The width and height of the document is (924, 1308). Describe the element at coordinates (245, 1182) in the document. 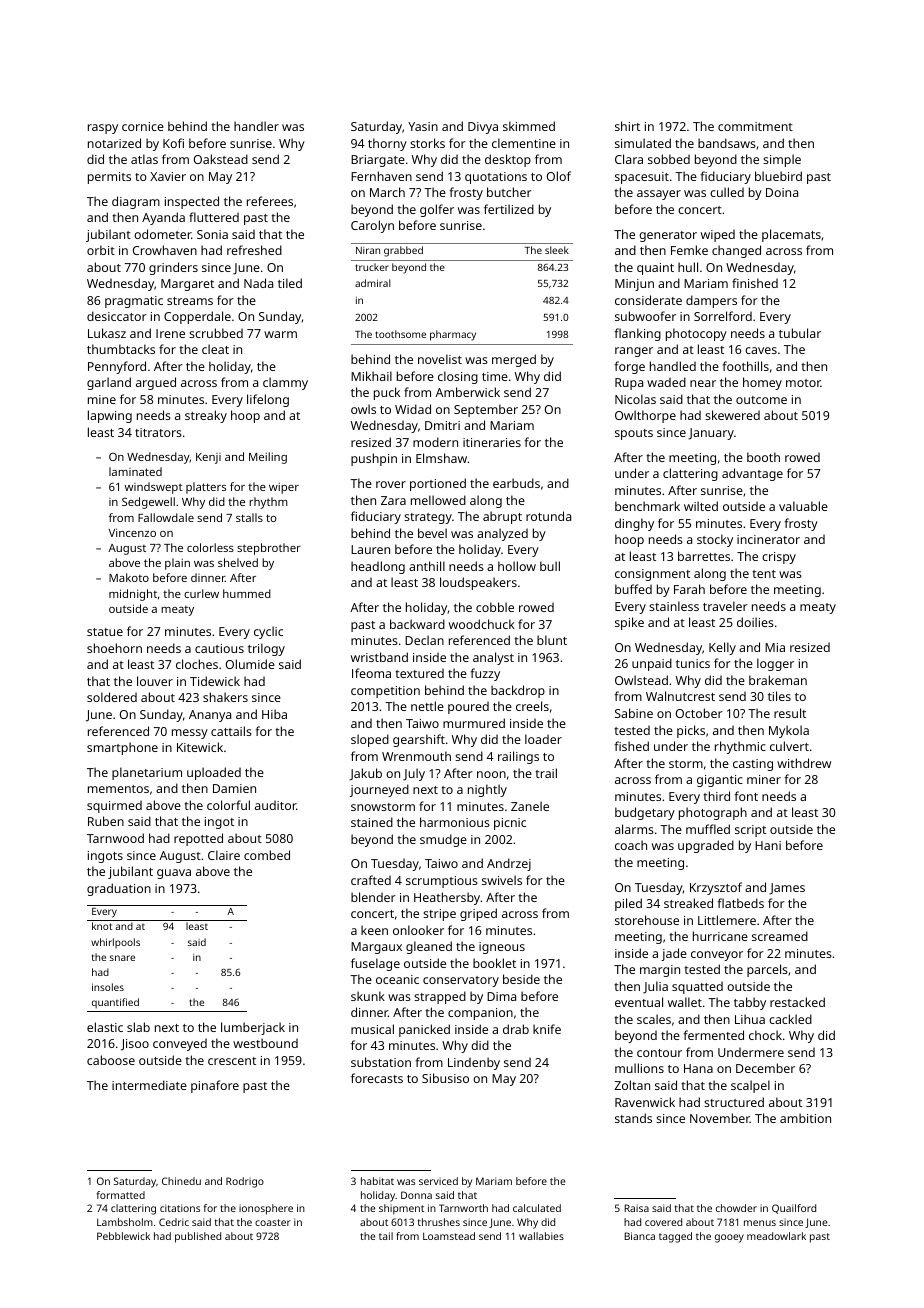

I see `Rodrigo` at that location.
